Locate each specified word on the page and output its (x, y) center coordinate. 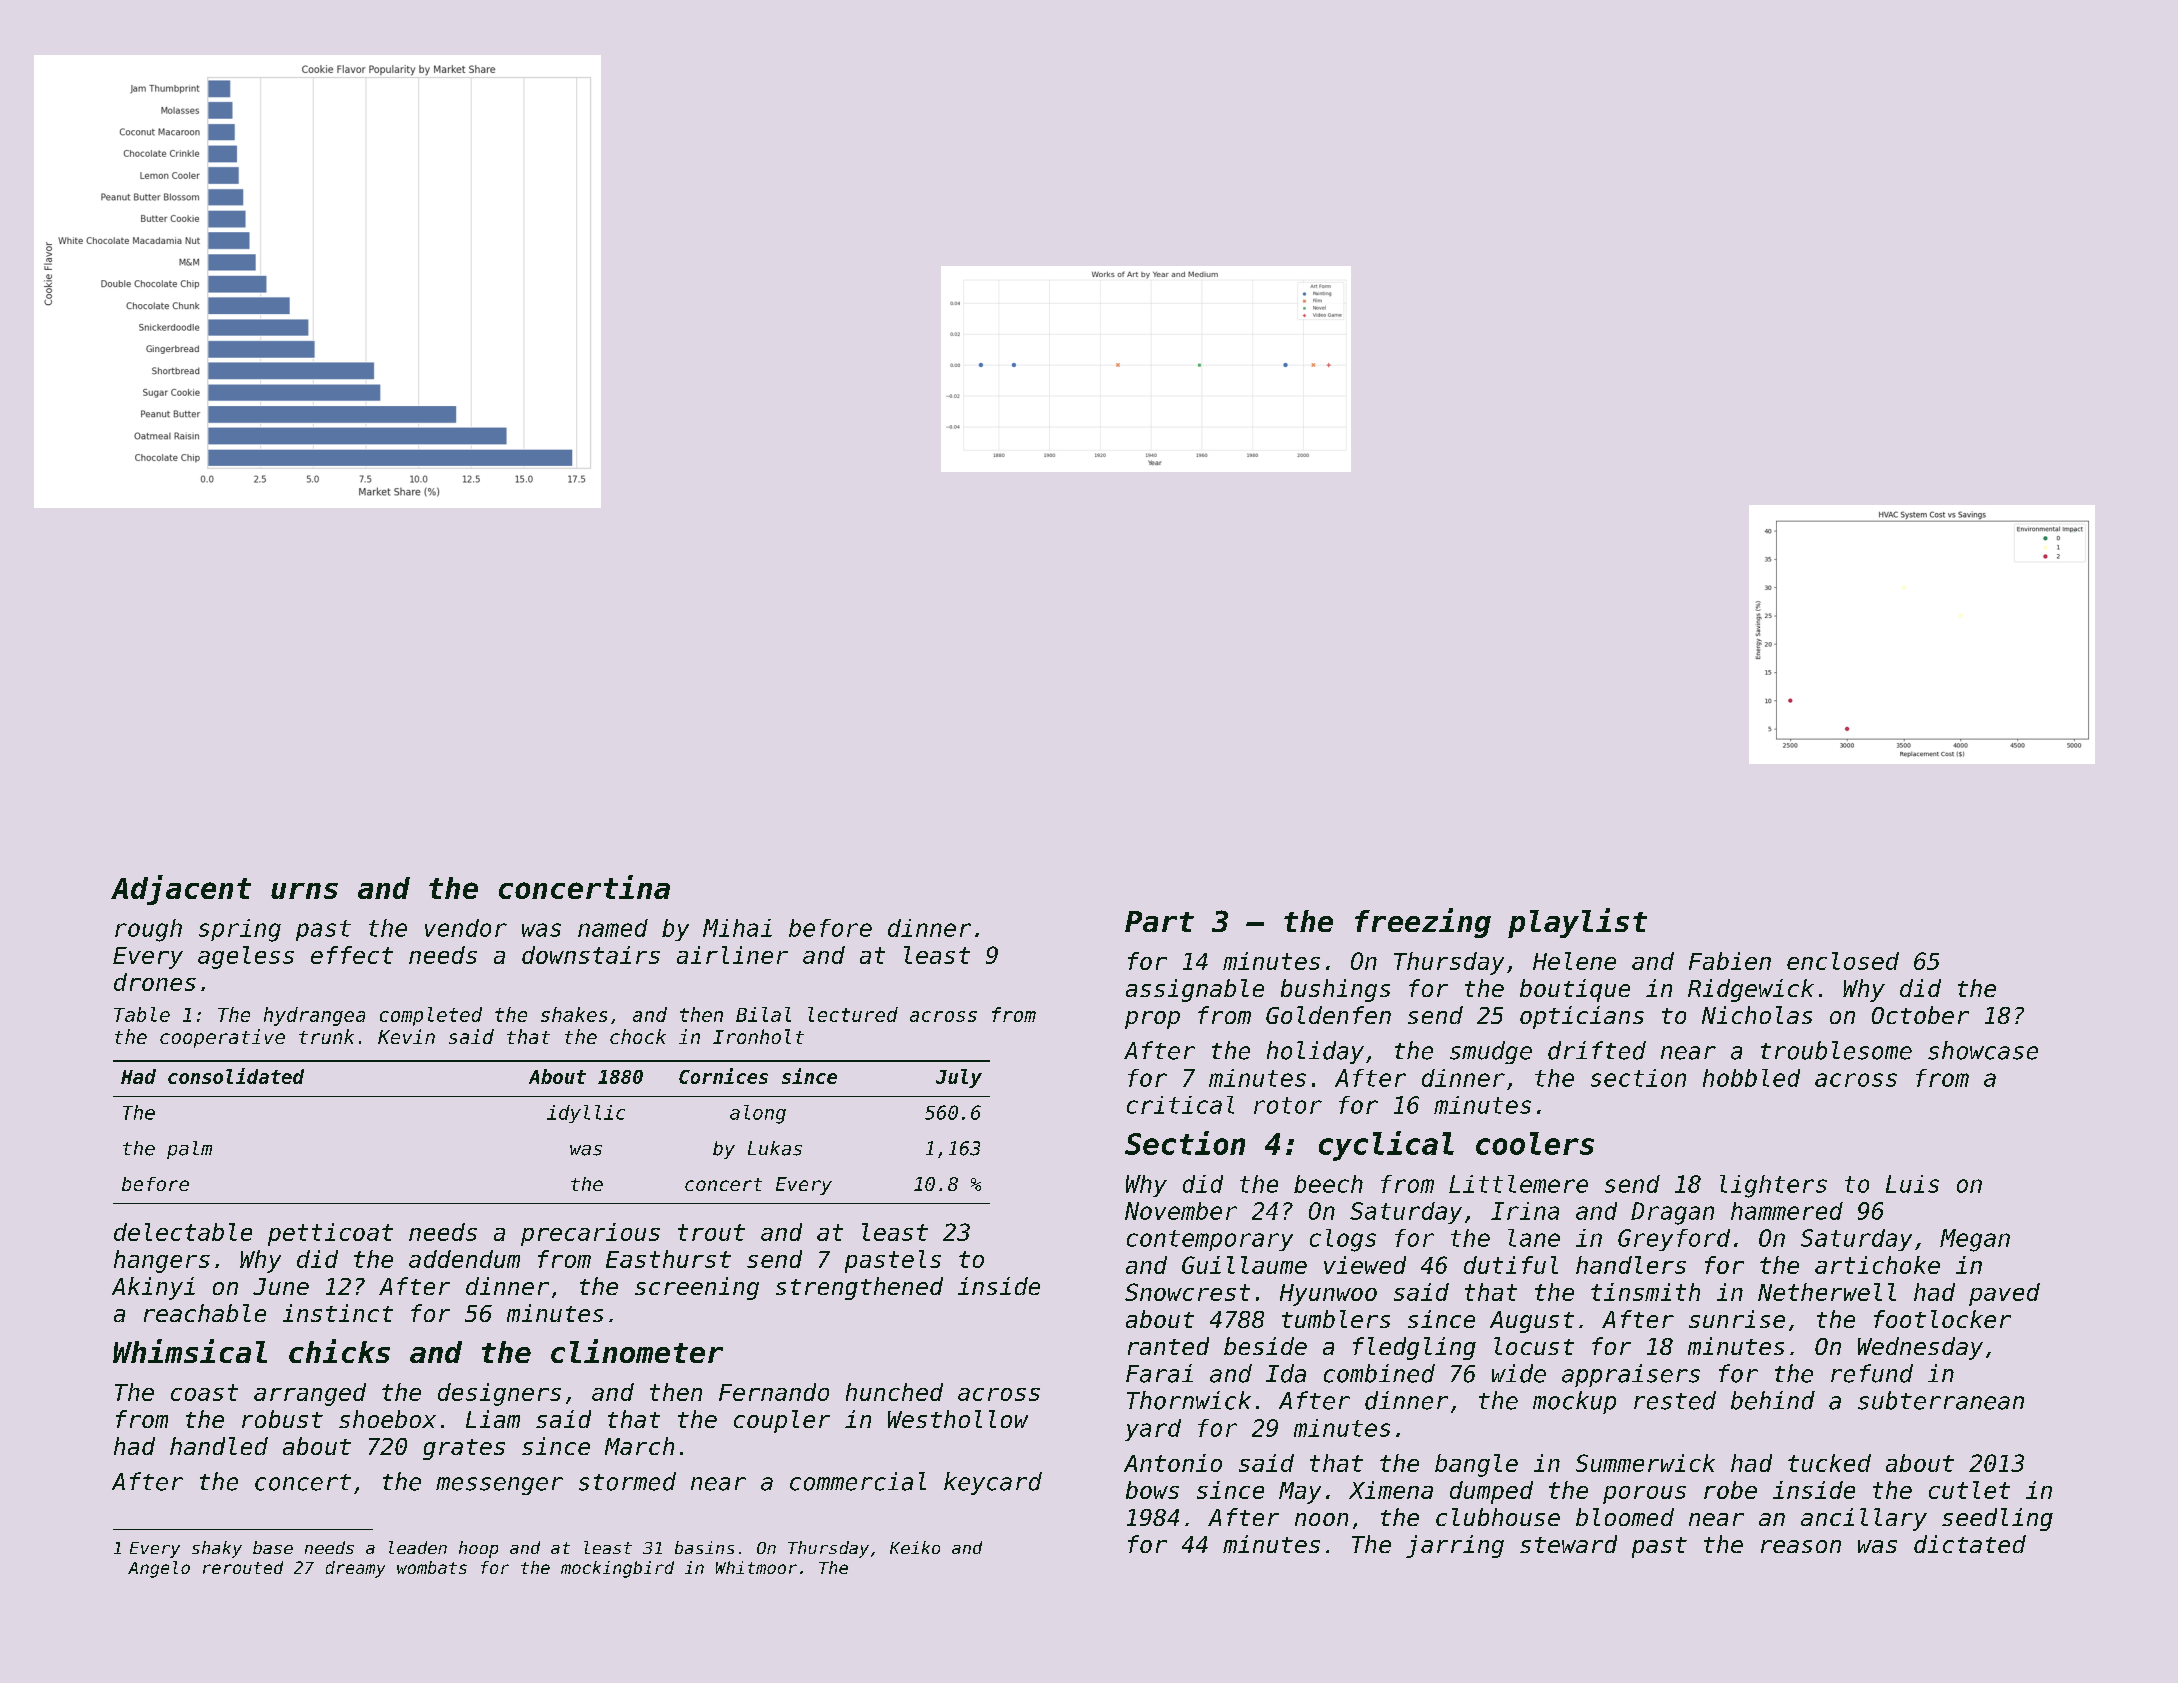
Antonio (1173, 1463)
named (613, 928)
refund (1872, 1373)
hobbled (1751, 1078)
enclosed (1843, 961)
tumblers (1336, 1319)
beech (1328, 1184)
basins (704, 1547)
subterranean (1941, 1400)
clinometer (637, 1351)
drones (155, 982)
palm (189, 1150)
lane (1534, 1238)
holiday (1315, 1052)
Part (1159, 921)
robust (282, 1419)
